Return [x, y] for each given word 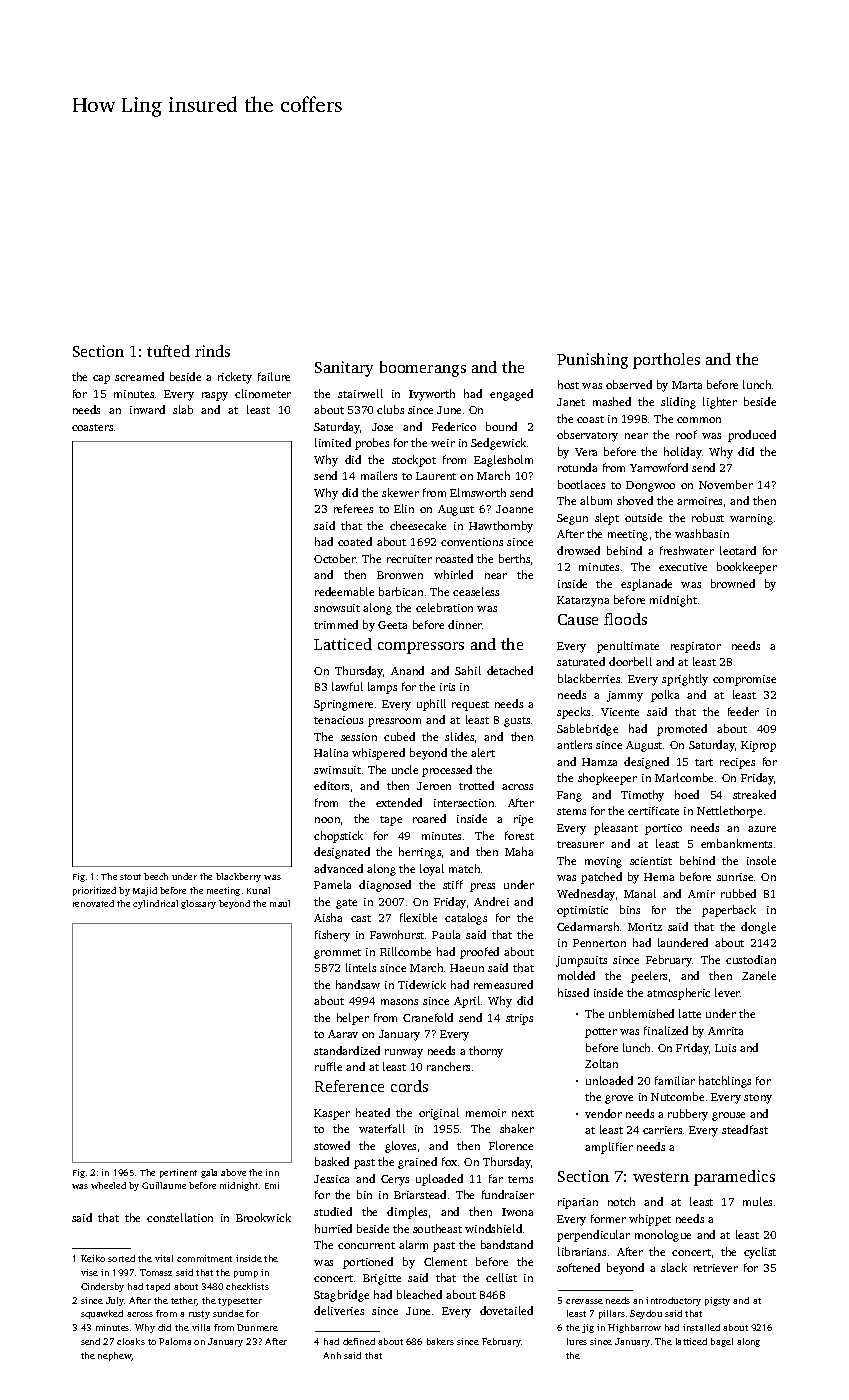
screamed [139, 376]
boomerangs [423, 369]
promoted [682, 730]
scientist [651, 861]
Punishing [592, 361]
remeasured [503, 984]
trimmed [336, 624]
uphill [431, 705]
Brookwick [263, 1217]
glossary [198, 904]
